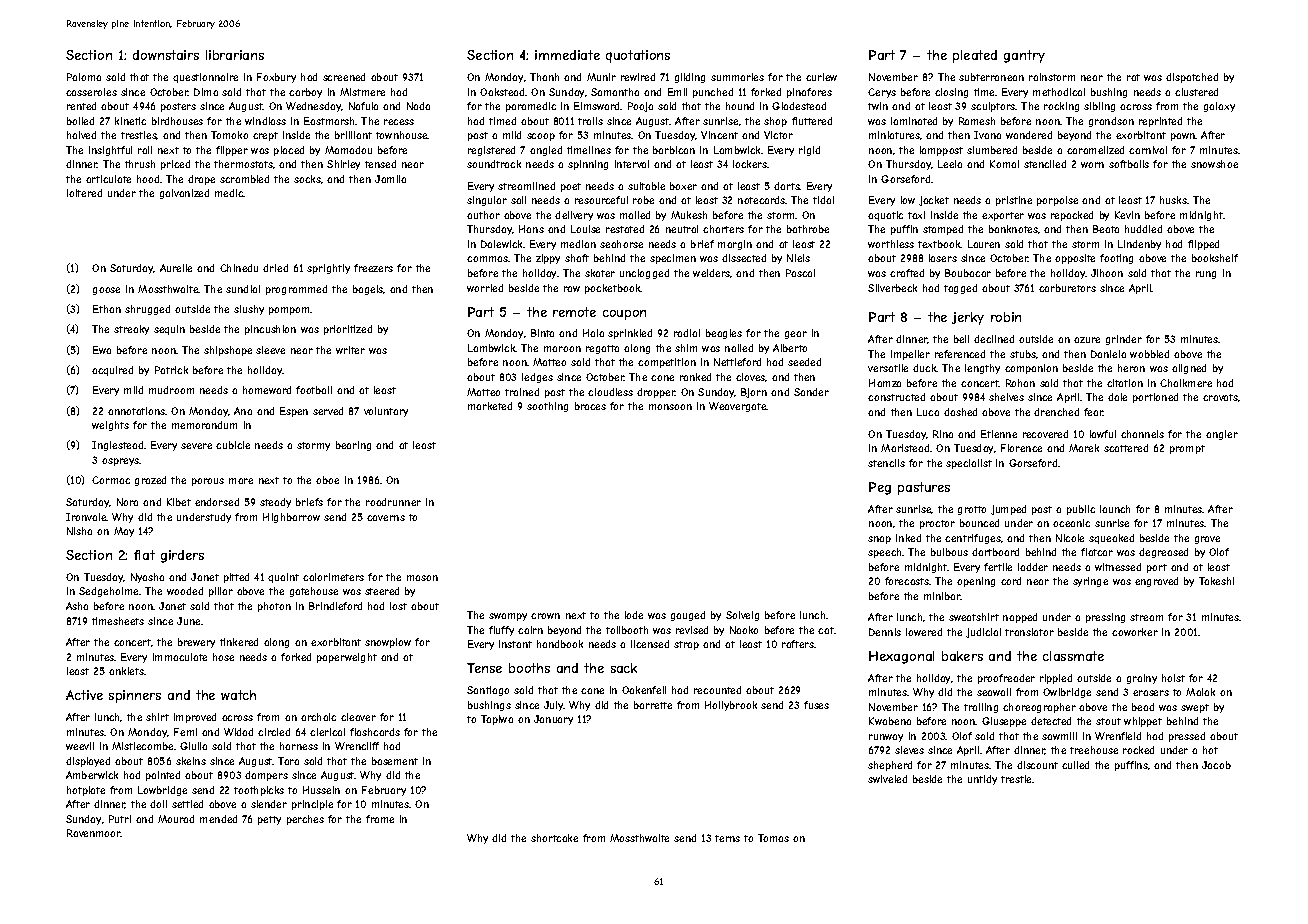 This image has width=1308, height=924. I want to click on galaxy, so click(1219, 107).
